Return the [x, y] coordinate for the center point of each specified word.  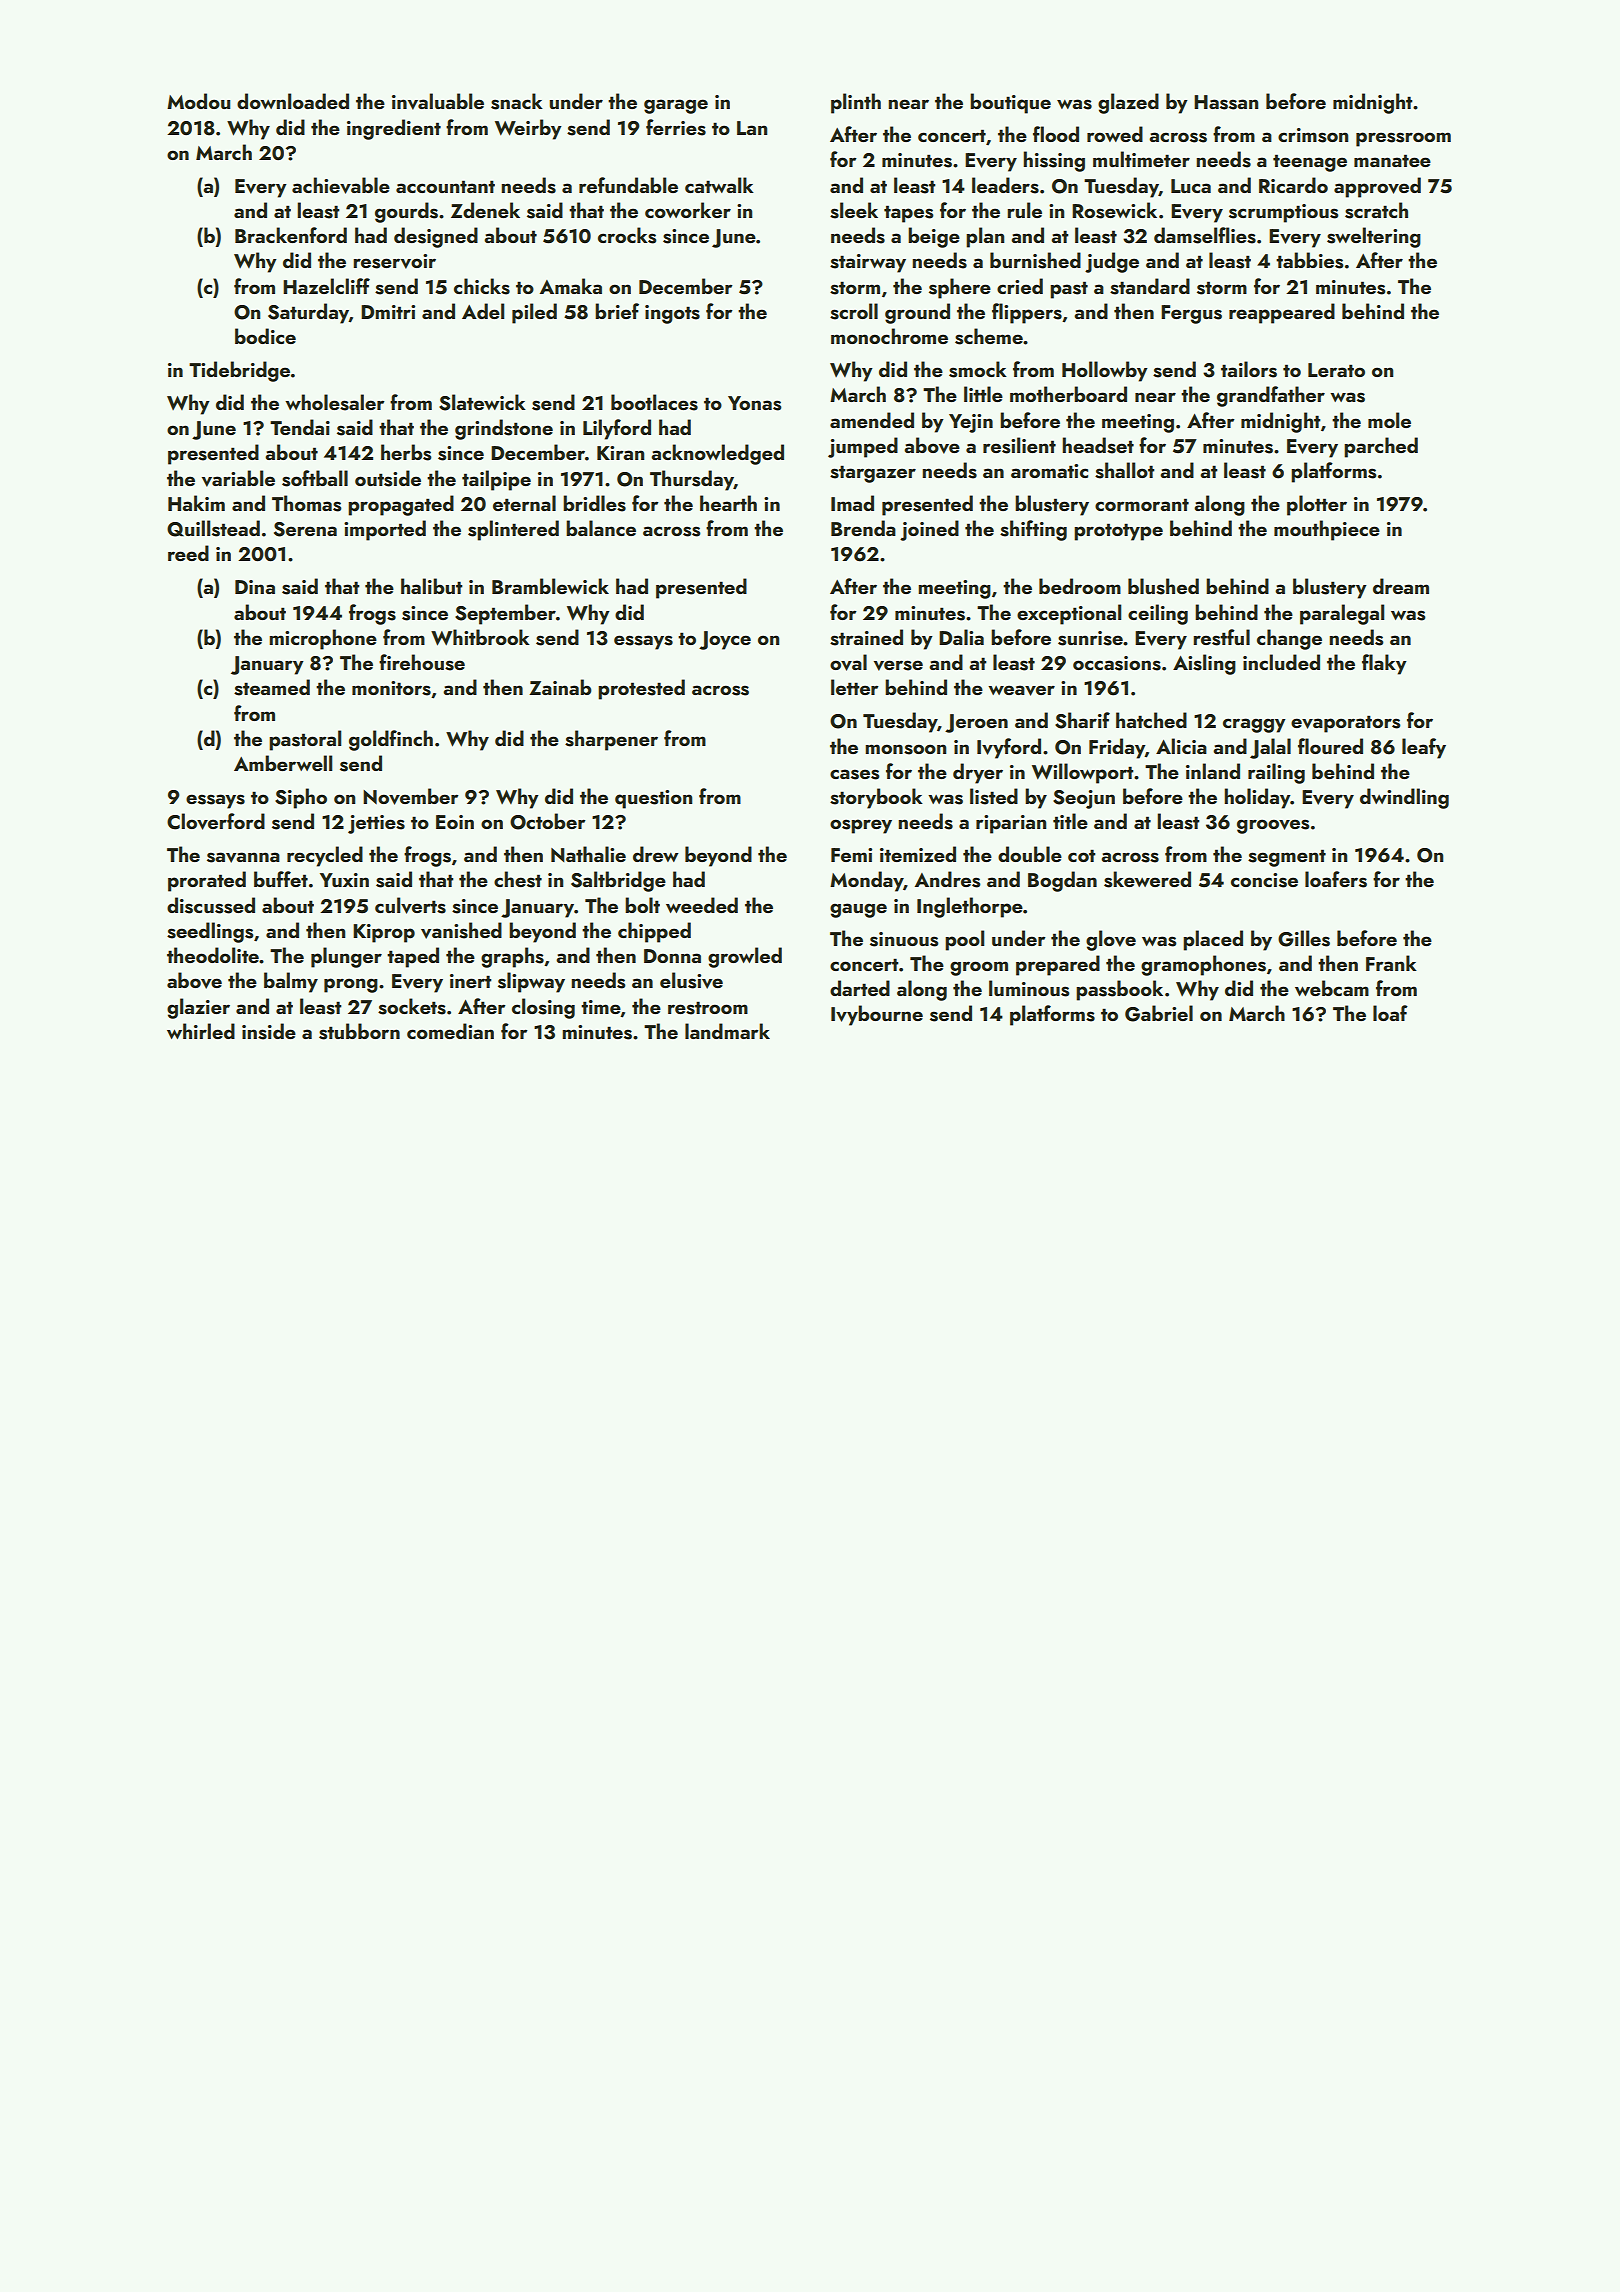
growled [745, 957]
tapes [908, 214]
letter [855, 687]
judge [1112, 262]
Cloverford [216, 821]
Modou [198, 101]
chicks [482, 286]
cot [1082, 855]
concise [1264, 880]
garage [676, 106]
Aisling [1204, 664]
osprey [861, 826]
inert [471, 981]
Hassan [1226, 102]
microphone [323, 639]
